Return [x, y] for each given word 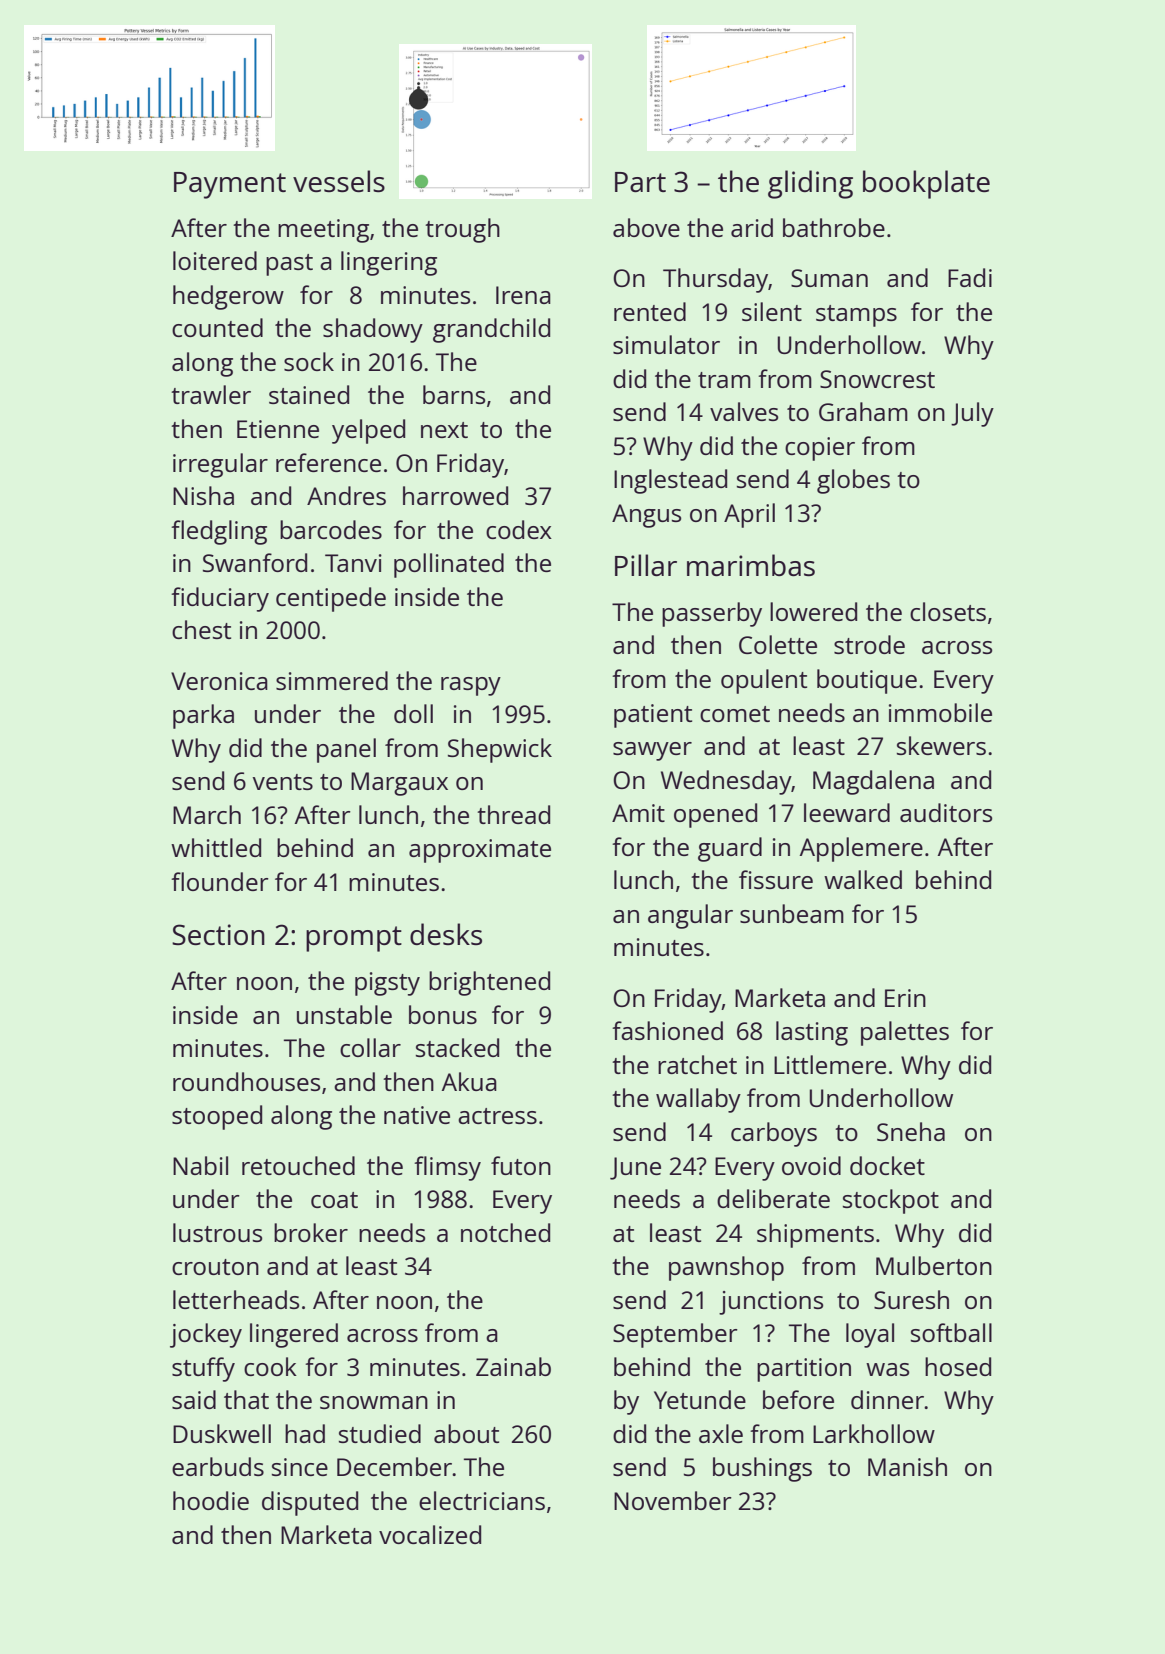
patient [653, 716]
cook [270, 1366]
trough [462, 230]
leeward [847, 812]
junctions [771, 1303]
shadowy [373, 330]
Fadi [970, 277]
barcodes [331, 529]
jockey [206, 1335]
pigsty [387, 984]
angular [690, 916]
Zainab [513, 1366]
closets [948, 611]
